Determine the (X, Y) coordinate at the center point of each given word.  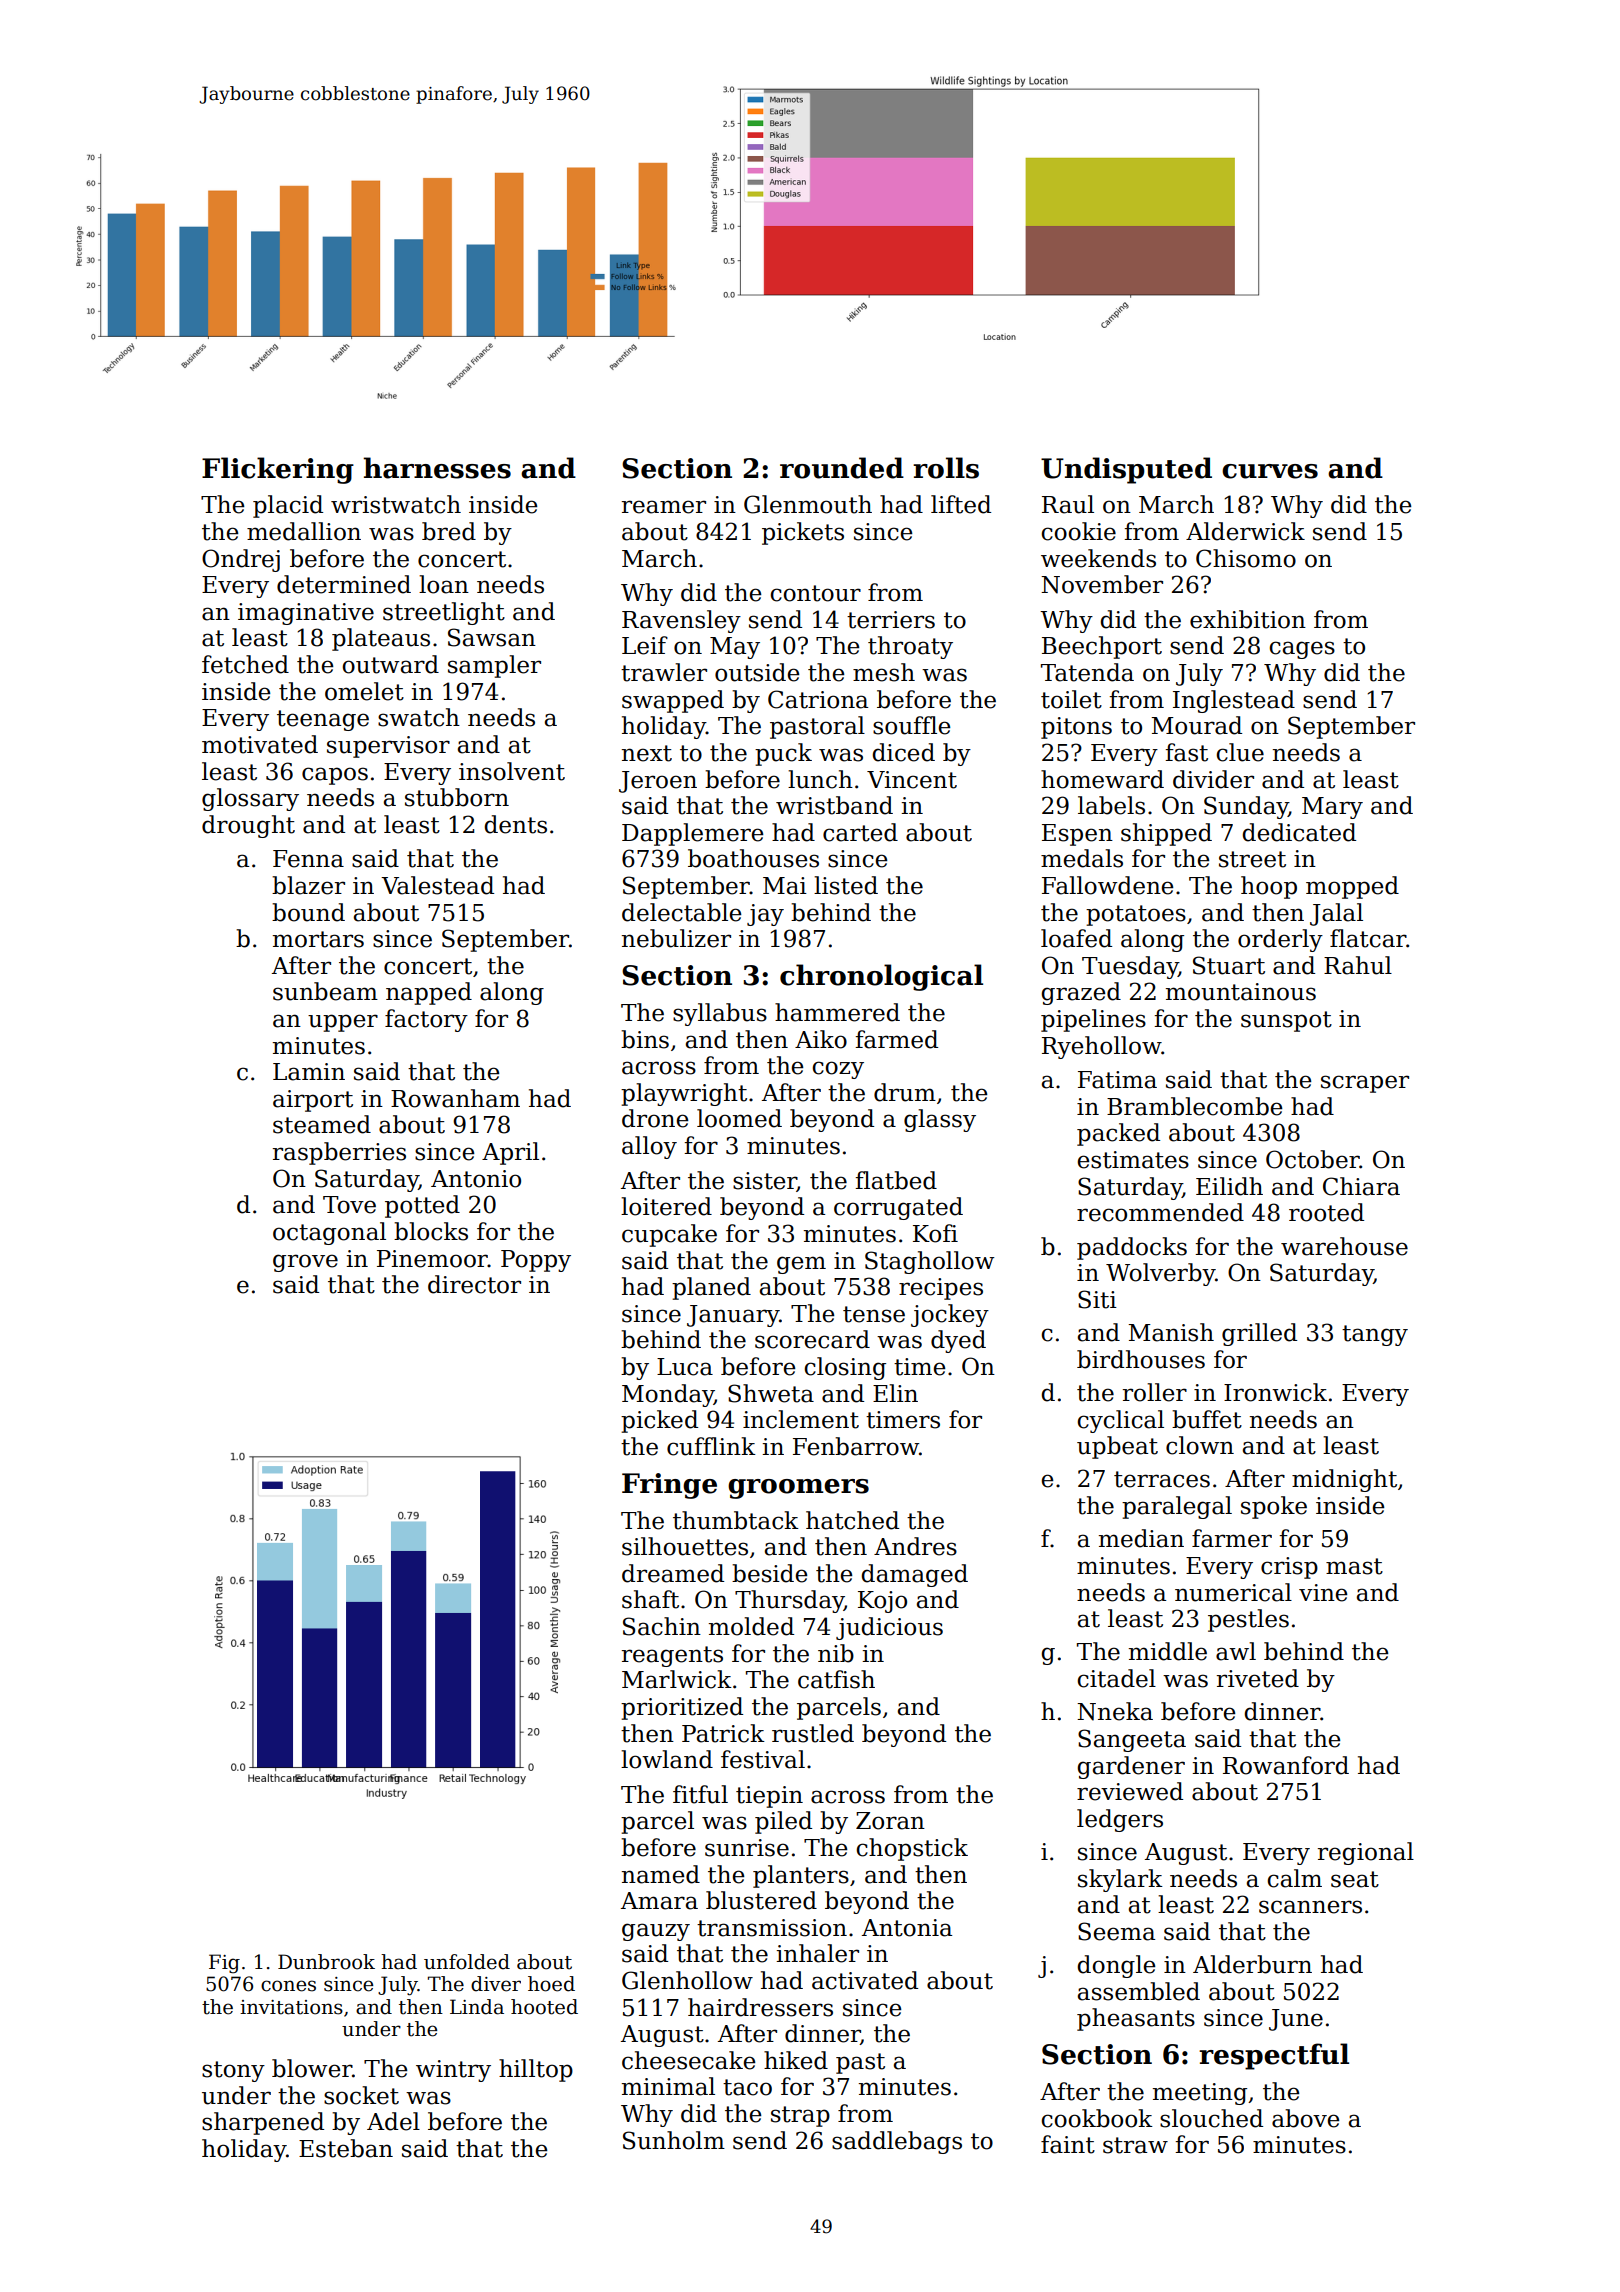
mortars (318, 939)
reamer (664, 507)
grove (305, 1263)
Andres (915, 1546)
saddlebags (897, 2142)
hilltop (536, 2070)
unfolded (467, 1962)
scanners (1310, 1907)
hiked (796, 2060)
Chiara (1361, 1186)
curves (1270, 471)
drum (905, 1092)
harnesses (437, 468)
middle (1168, 1651)
